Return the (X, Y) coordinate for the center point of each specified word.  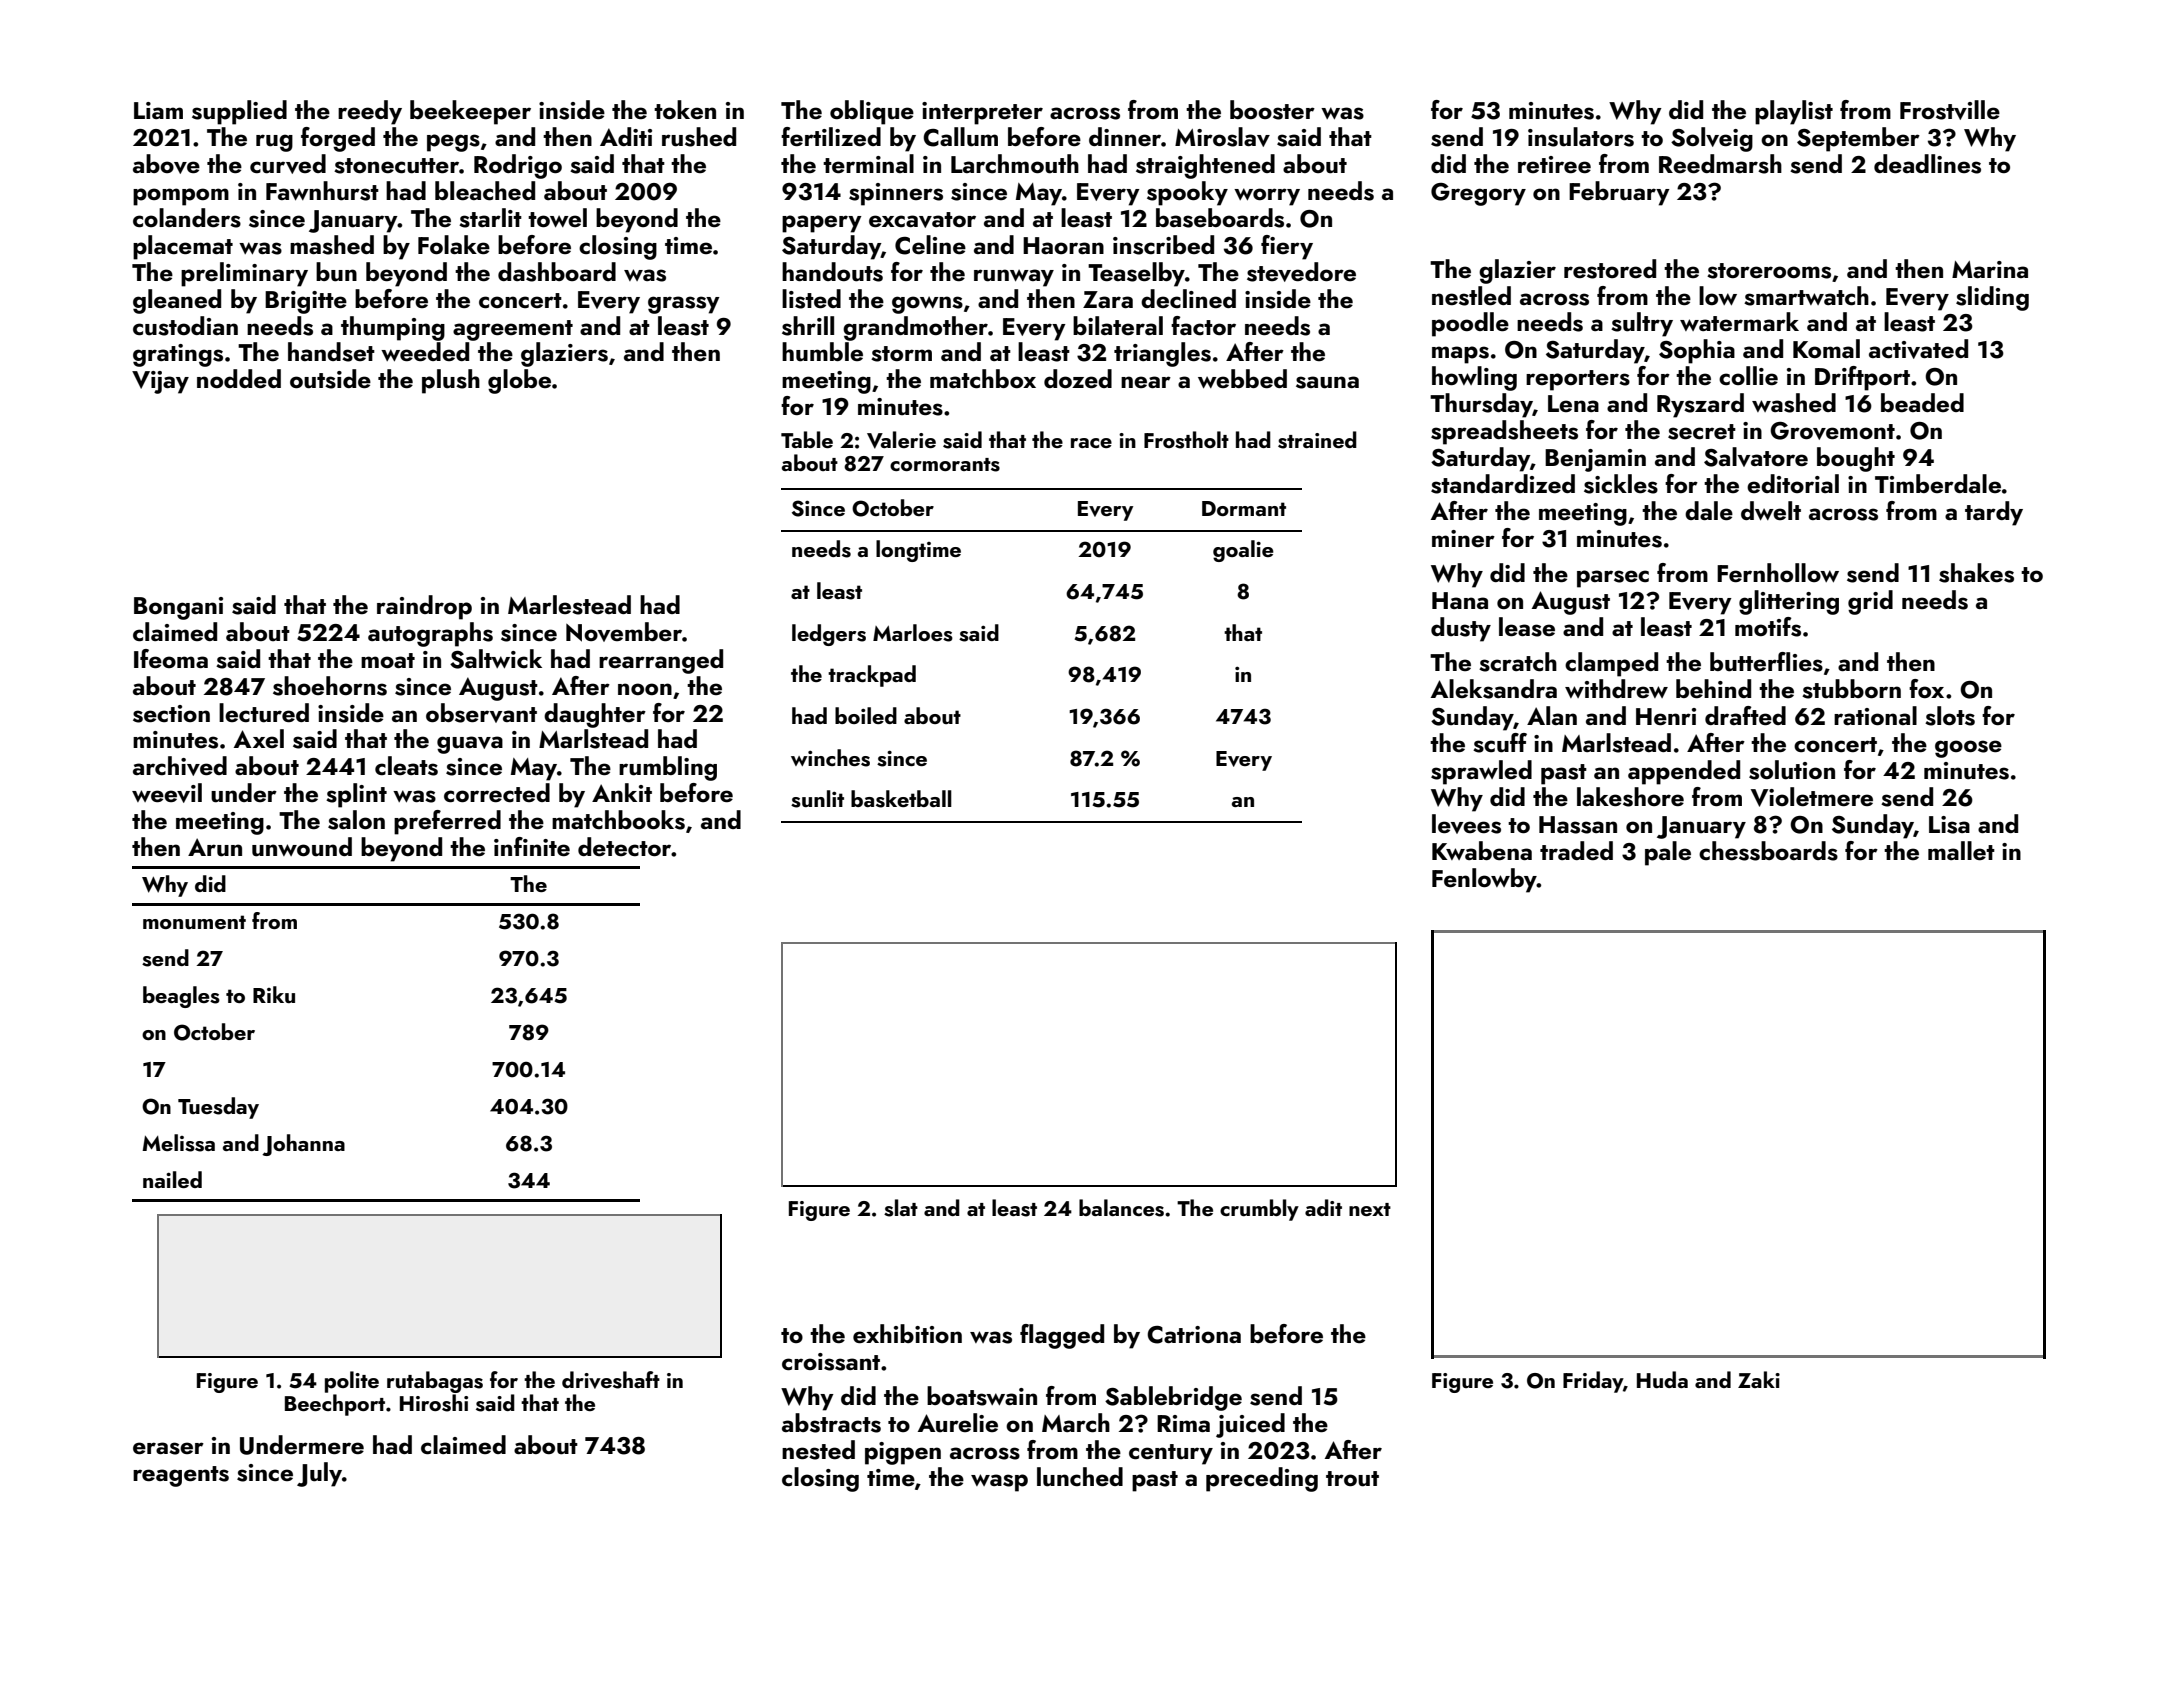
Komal (1826, 348)
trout (1352, 1479)
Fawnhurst (322, 191)
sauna (1327, 382)
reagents (181, 1476)
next (1370, 1209)
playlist (1794, 112)
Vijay (160, 382)
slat (901, 1208)
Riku (274, 994)
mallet (1961, 850)
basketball (901, 799)
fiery (1287, 247)
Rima (1183, 1423)
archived (180, 766)
